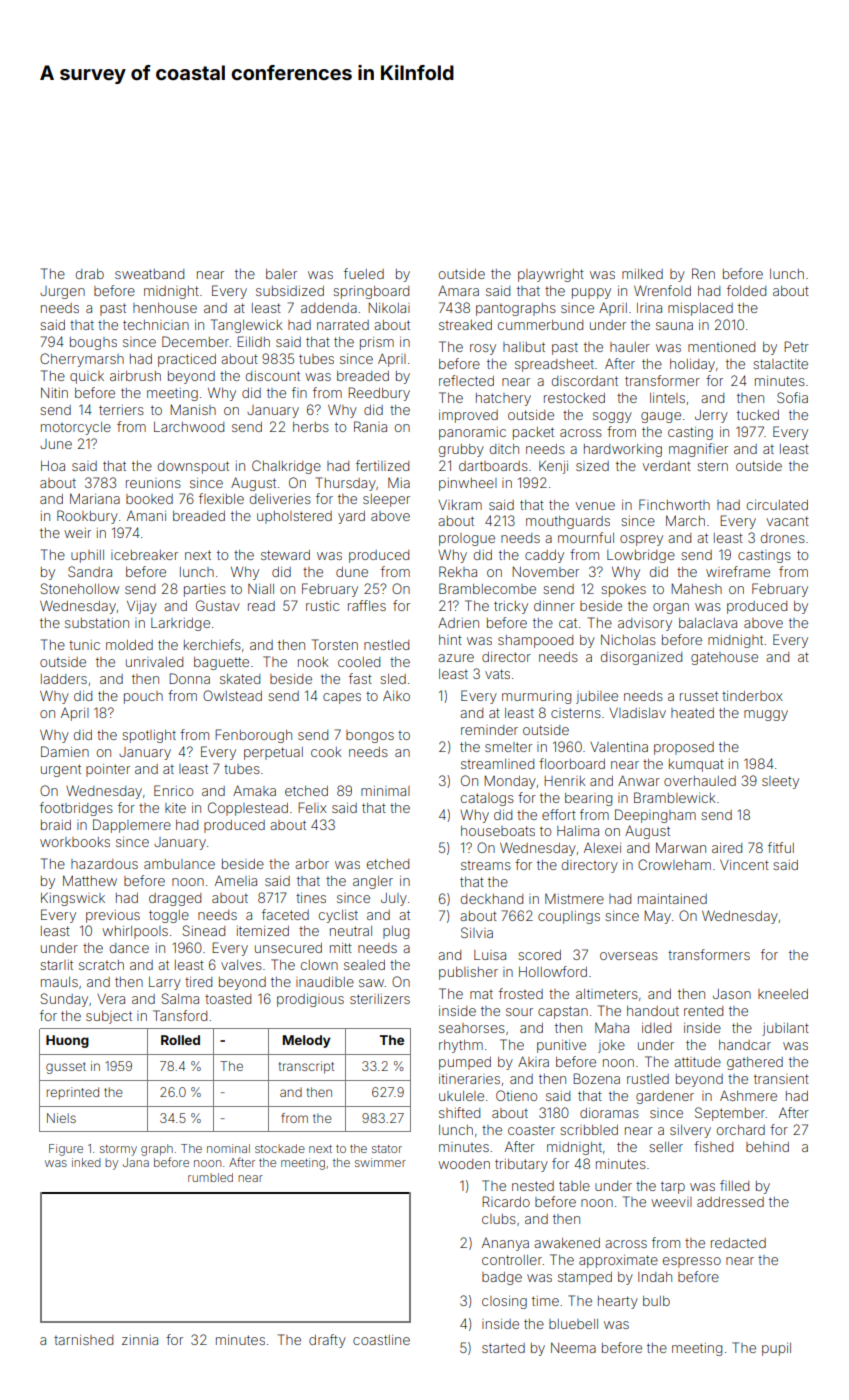  I want to click on July, so click(394, 899).
